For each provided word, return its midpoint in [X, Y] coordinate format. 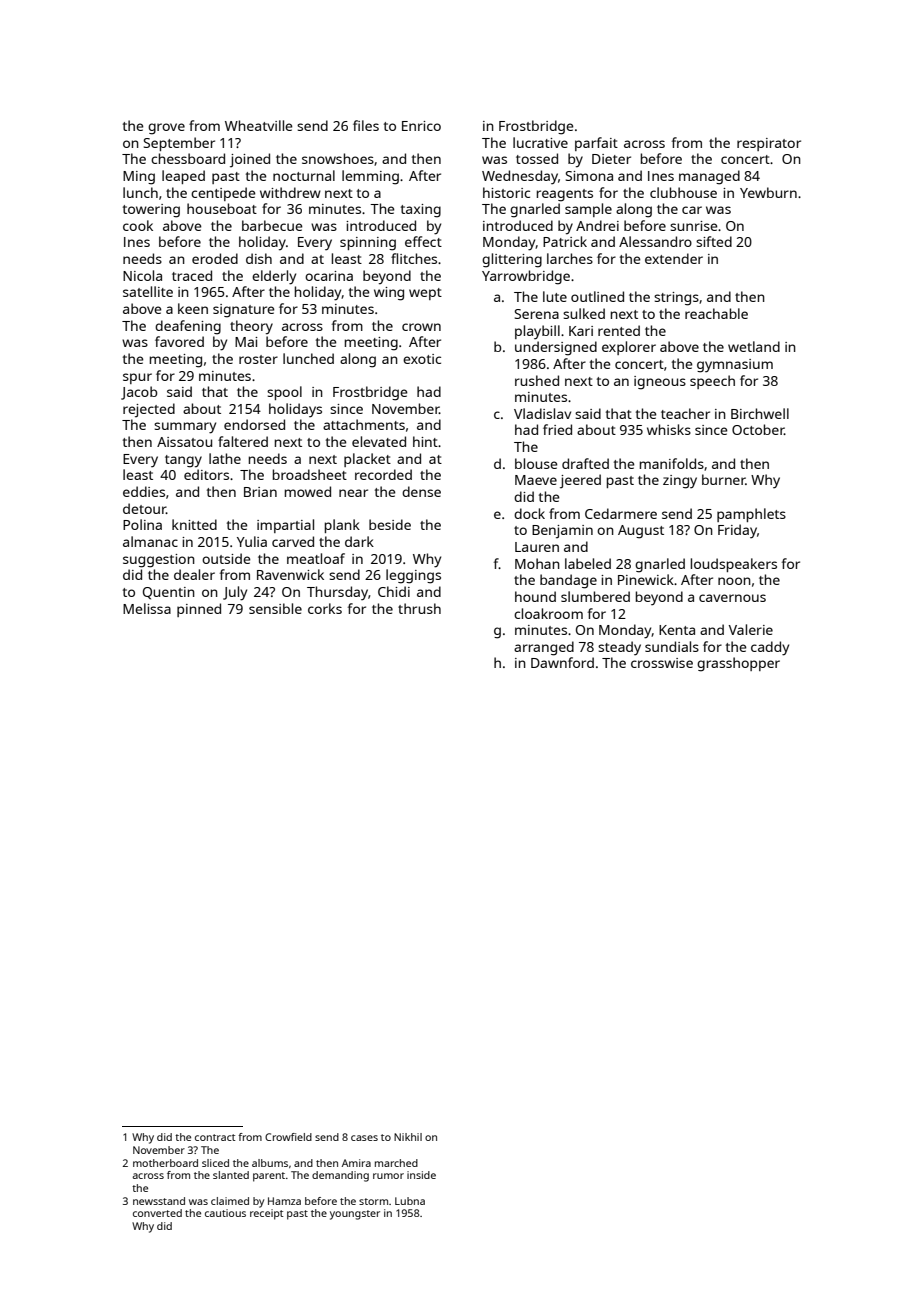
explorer [629, 348]
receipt [267, 1214]
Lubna [410, 1201]
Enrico [421, 126]
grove [166, 129]
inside [421, 1175]
